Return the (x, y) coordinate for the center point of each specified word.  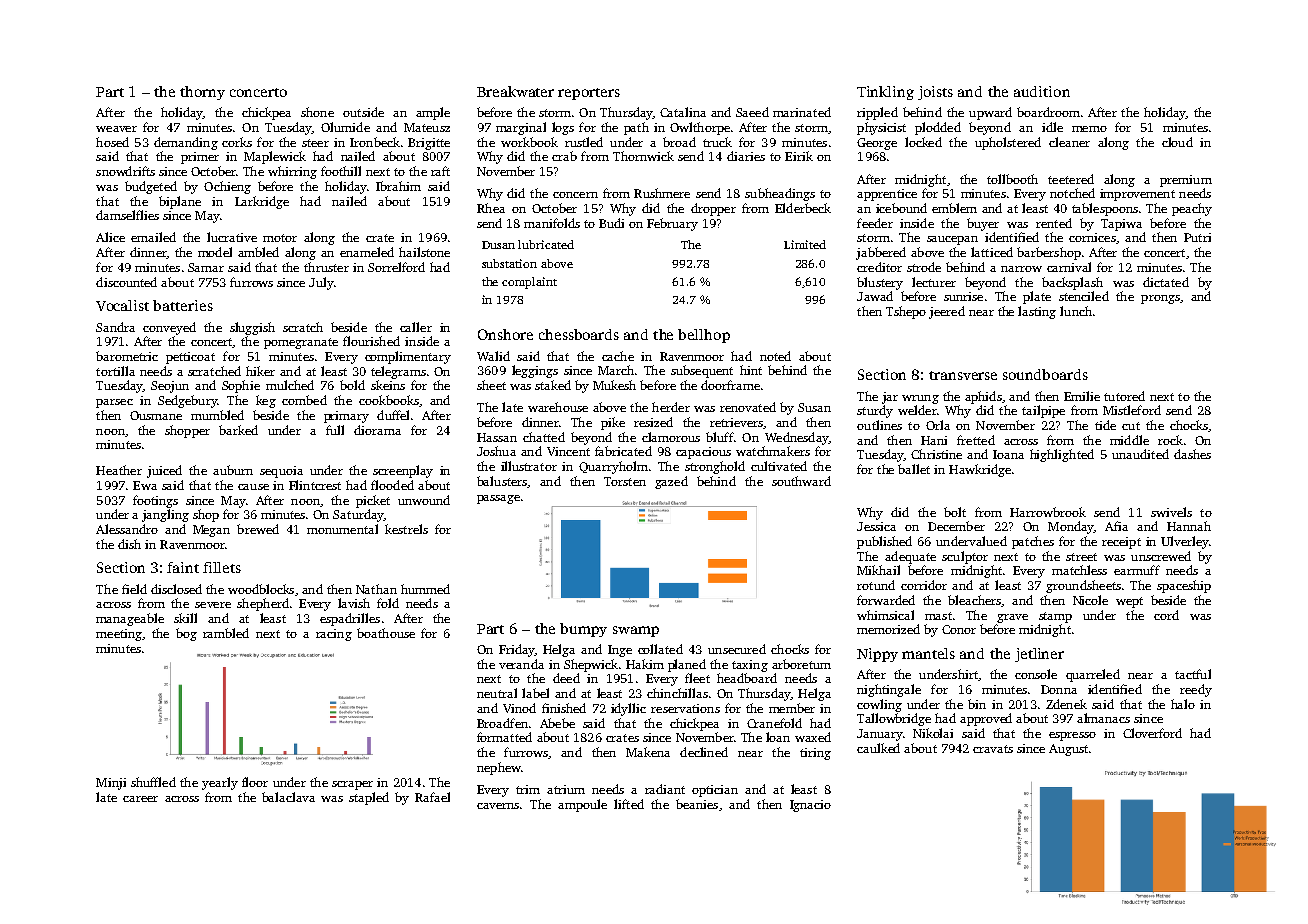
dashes (1192, 454)
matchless (1079, 570)
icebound (901, 208)
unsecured (737, 649)
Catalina (683, 112)
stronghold (715, 467)
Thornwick (643, 156)
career (140, 799)
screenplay (403, 471)
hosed (112, 142)
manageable (130, 619)
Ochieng (227, 187)
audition (1042, 91)
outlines (879, 425)
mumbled (217, 415)
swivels (1171, 512)
